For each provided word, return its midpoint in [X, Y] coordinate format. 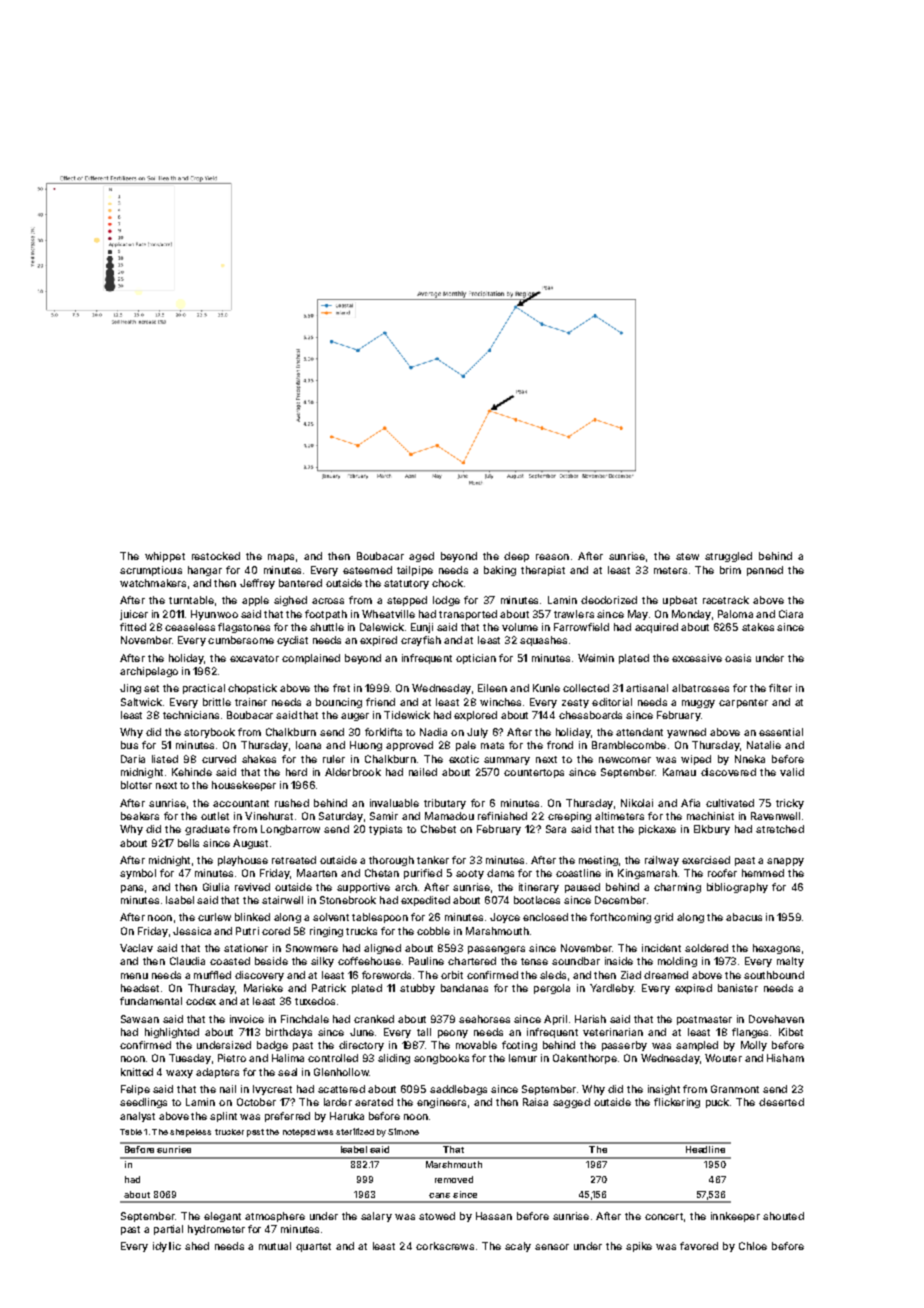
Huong [366, 746]
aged [421, 557]
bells [188, 843]
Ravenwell [775, 816]
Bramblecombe [629, 745]
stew [687, 556]
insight [664, 1090]
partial [168, 1230]
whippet [165, 557]
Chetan [382, 873]
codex [201, 1001]
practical [204, 689]
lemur [523, 1058]
